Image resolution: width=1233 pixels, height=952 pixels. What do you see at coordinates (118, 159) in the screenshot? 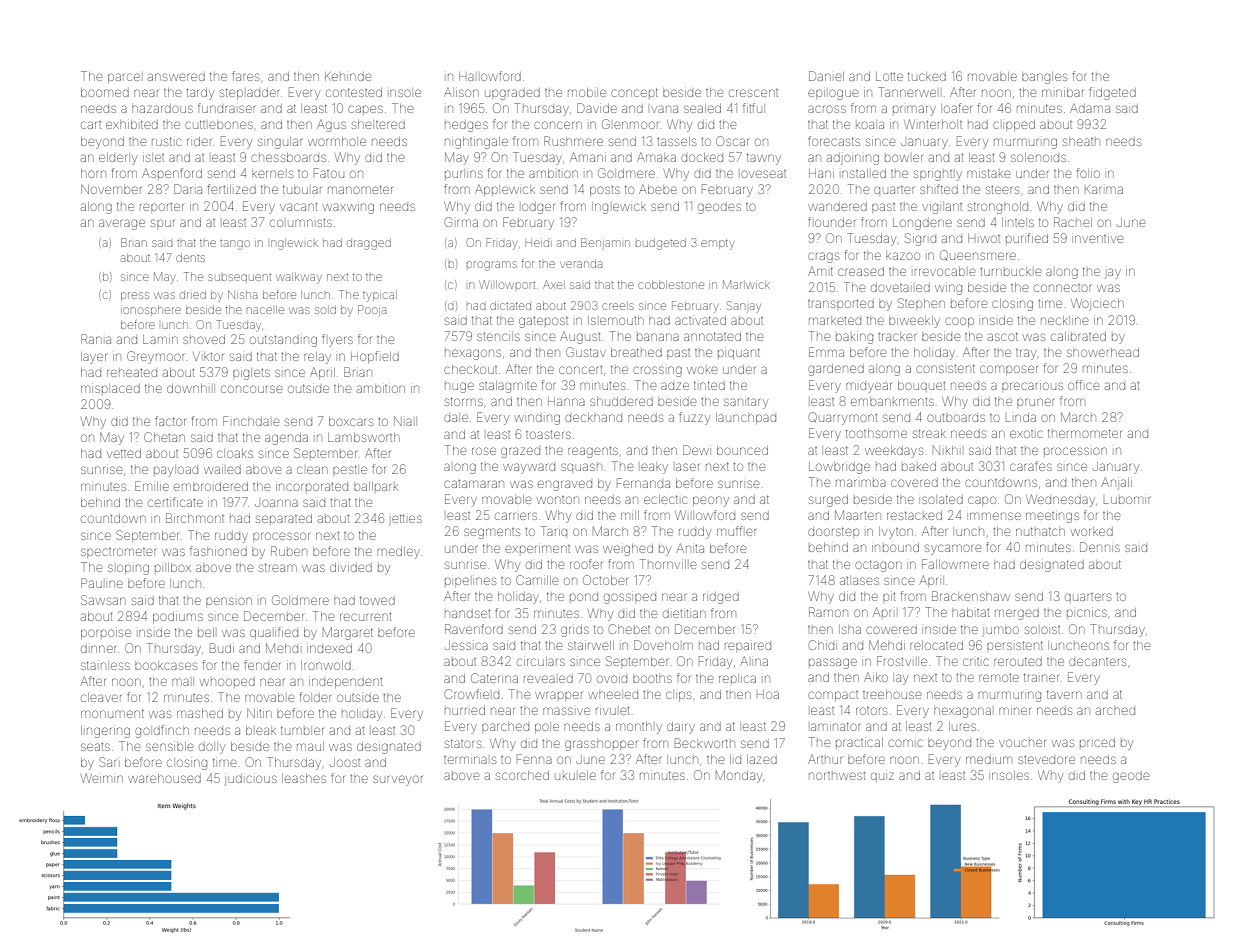
I see `elderly` at bounding box center [118, 159].
